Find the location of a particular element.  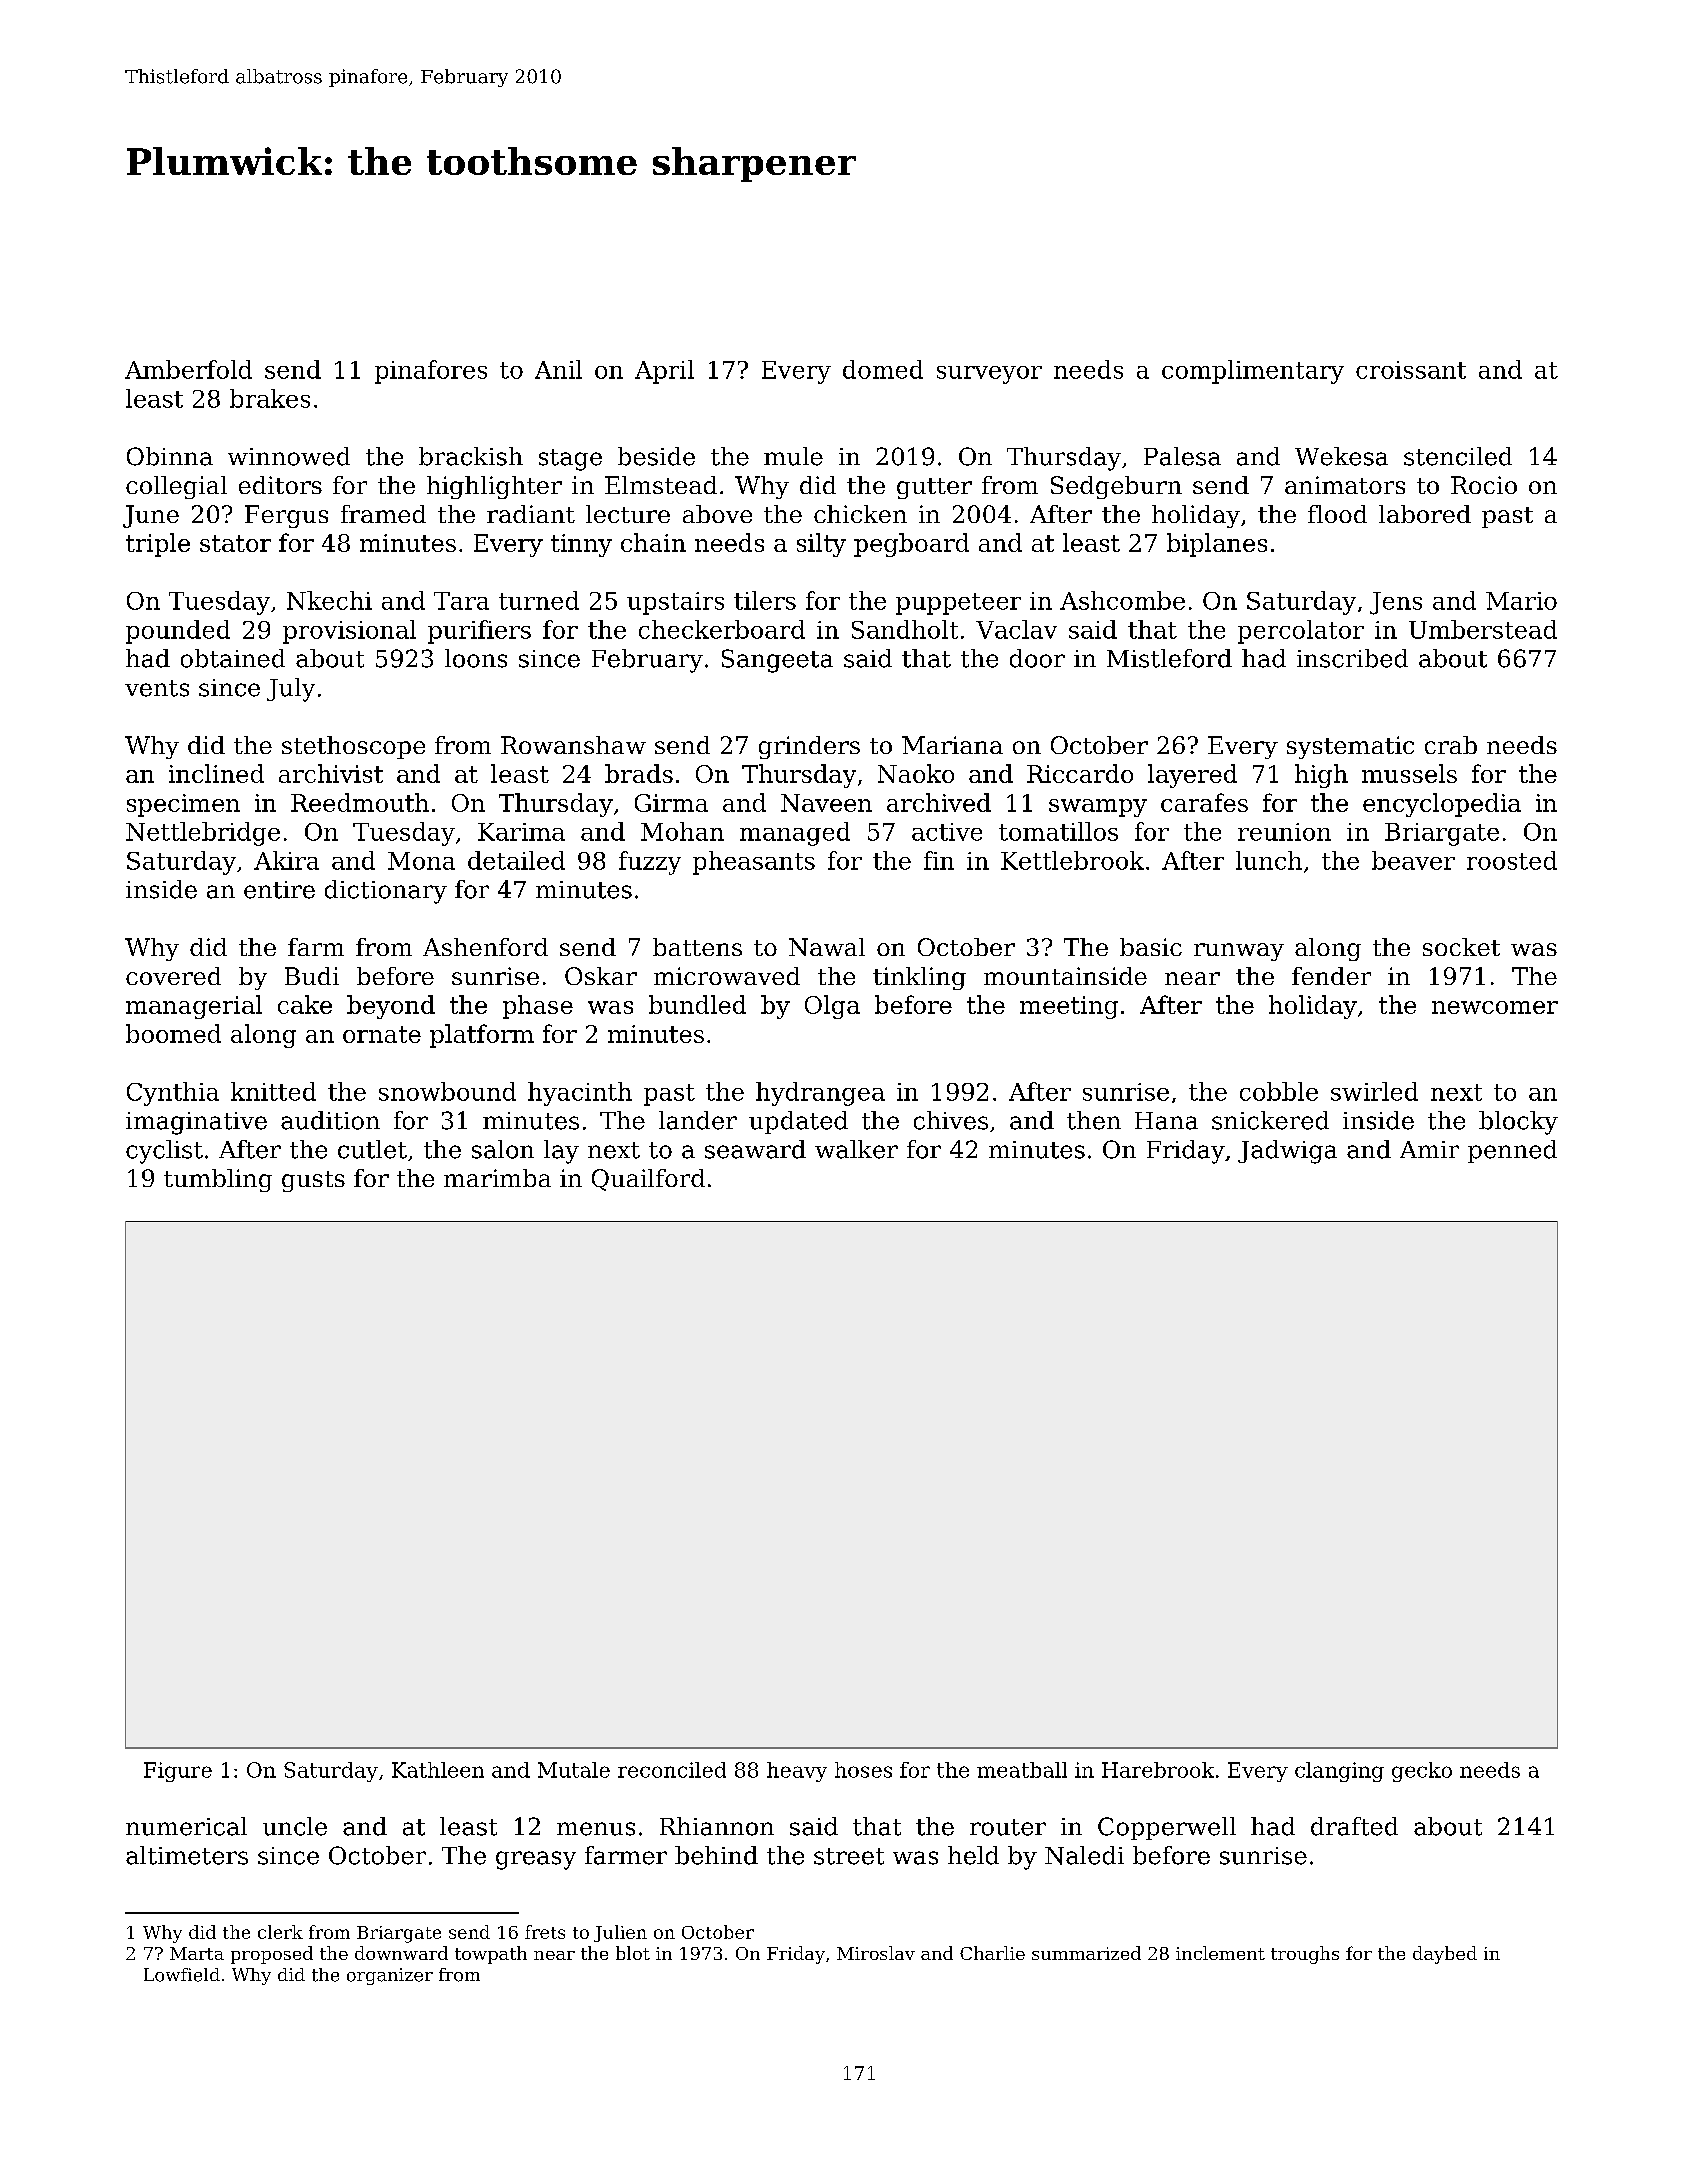

Kathleen is located at coordinates (438, 1770).
